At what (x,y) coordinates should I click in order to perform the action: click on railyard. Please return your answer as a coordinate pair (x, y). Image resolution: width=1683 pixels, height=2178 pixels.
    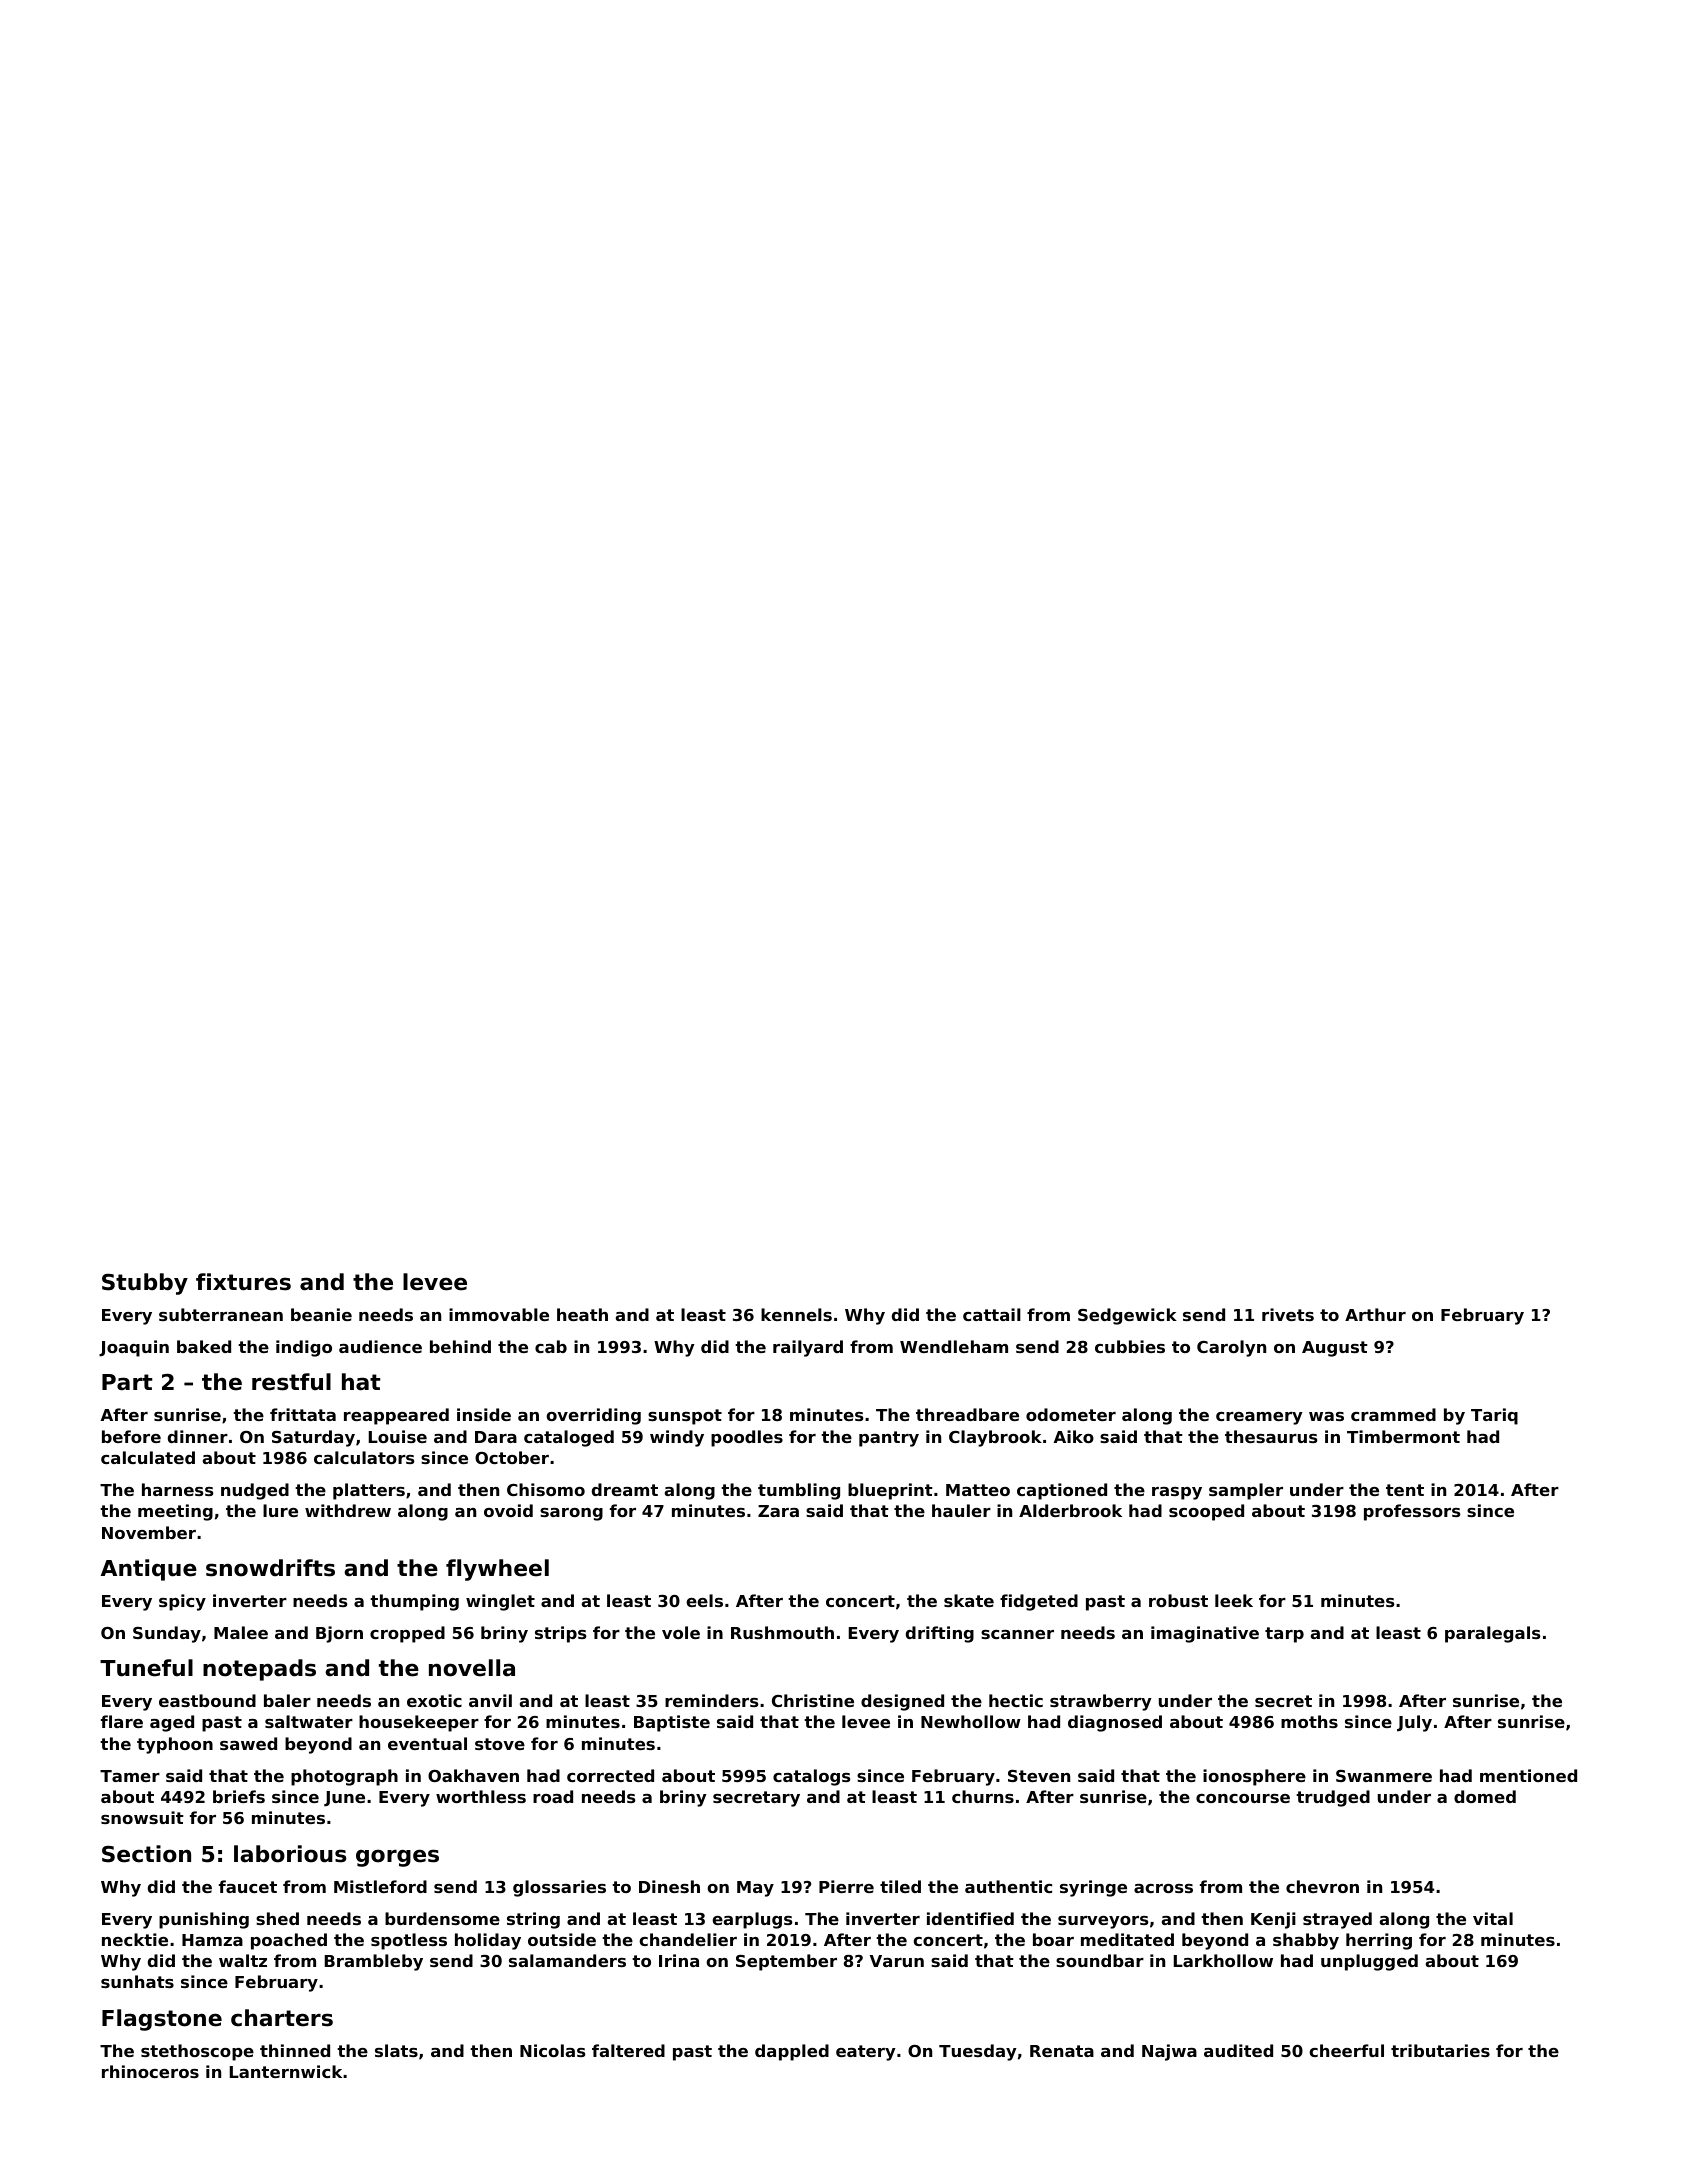
    Looking at the image, I should click on (808, 1348).
